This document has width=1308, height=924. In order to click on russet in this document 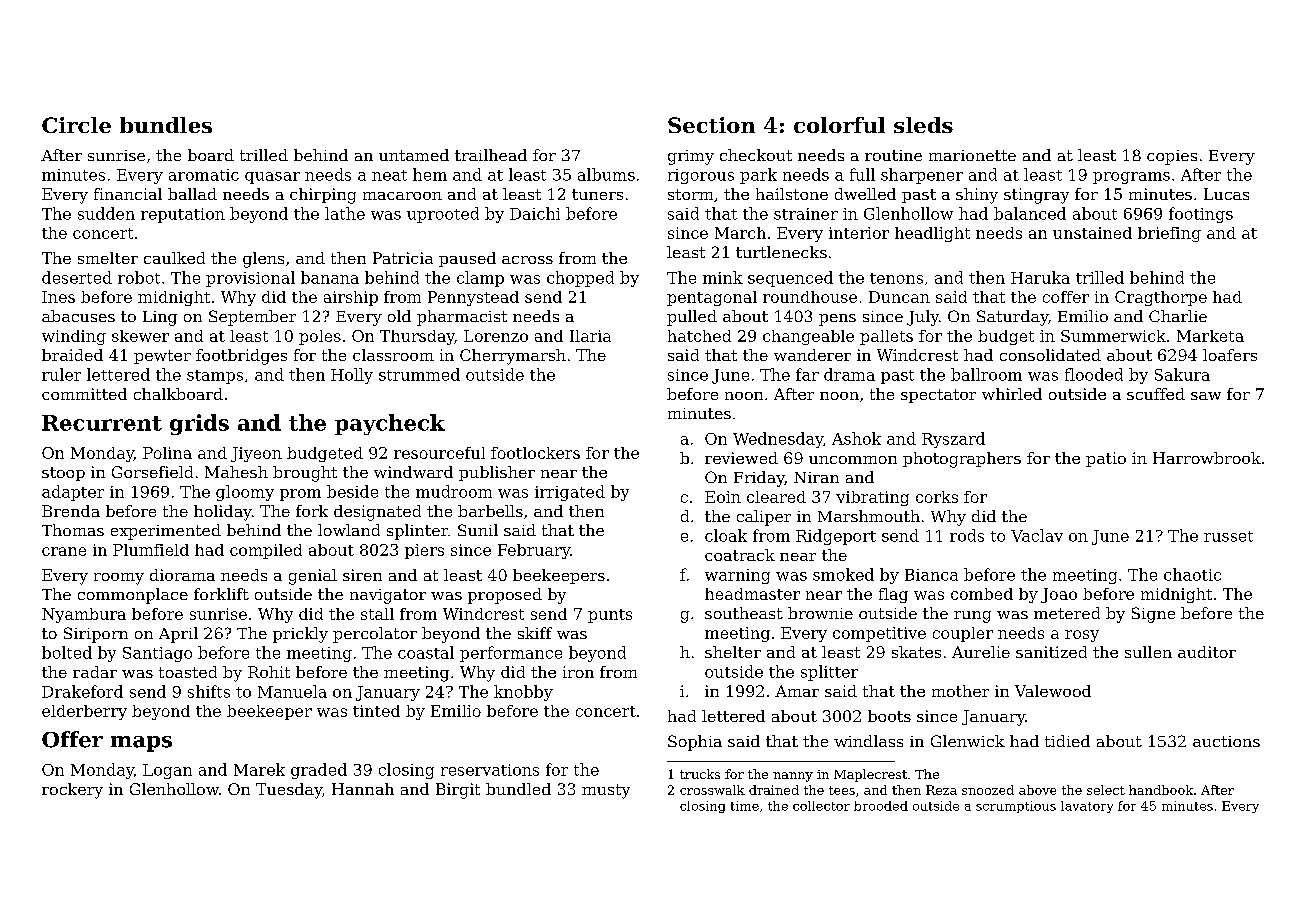, I will do `click(1228, 536)`.
